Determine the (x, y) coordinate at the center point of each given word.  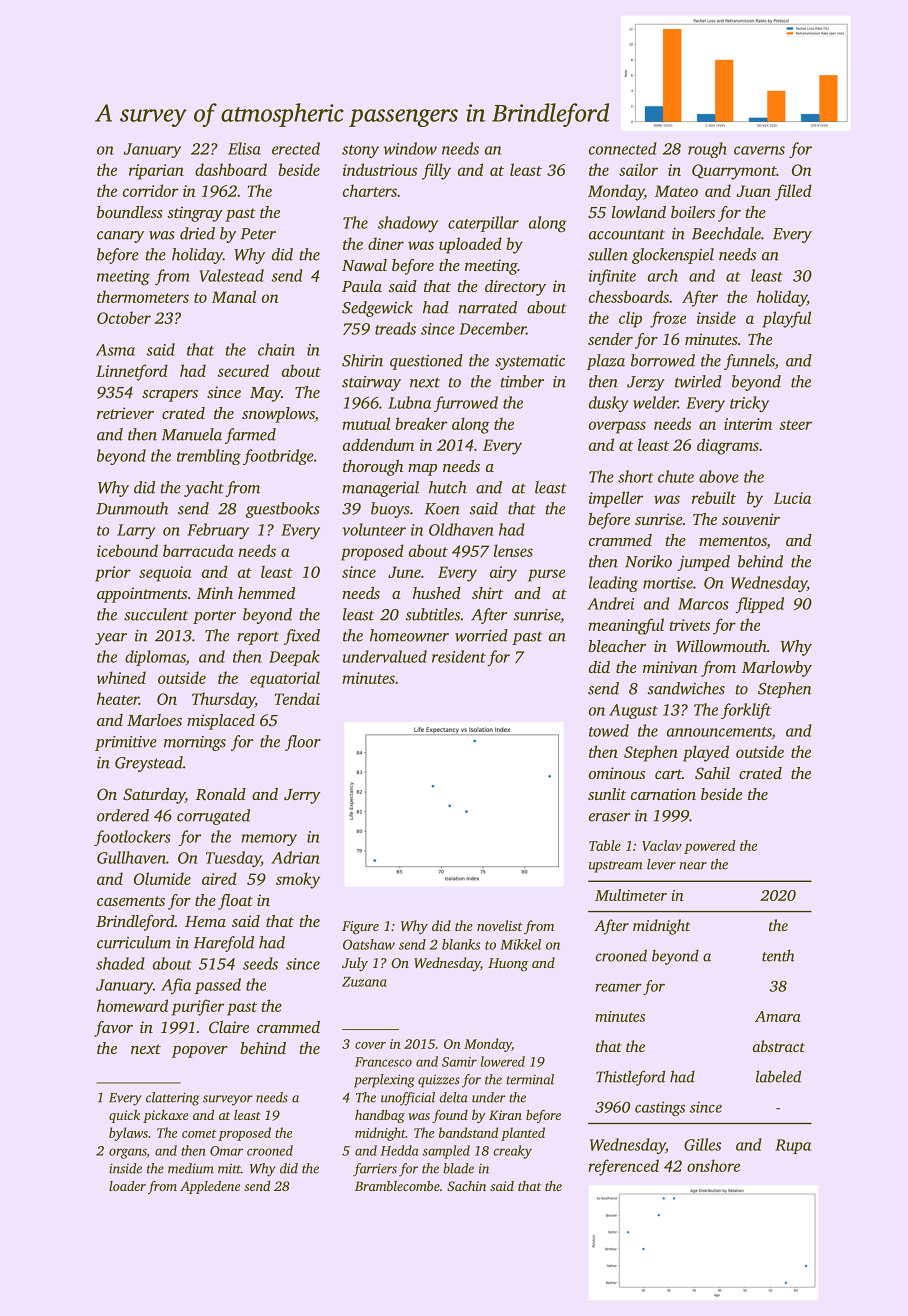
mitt (229, 1168)
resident (459, 656)
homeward (132, 1005)
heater (118, 698)
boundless (130, 212)
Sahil (712, 773)
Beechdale (726, 233)
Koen (442, 509)
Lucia (792, 498)
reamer (619, 988)
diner (386, 243)
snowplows (278, 415)
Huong (508, 965)
